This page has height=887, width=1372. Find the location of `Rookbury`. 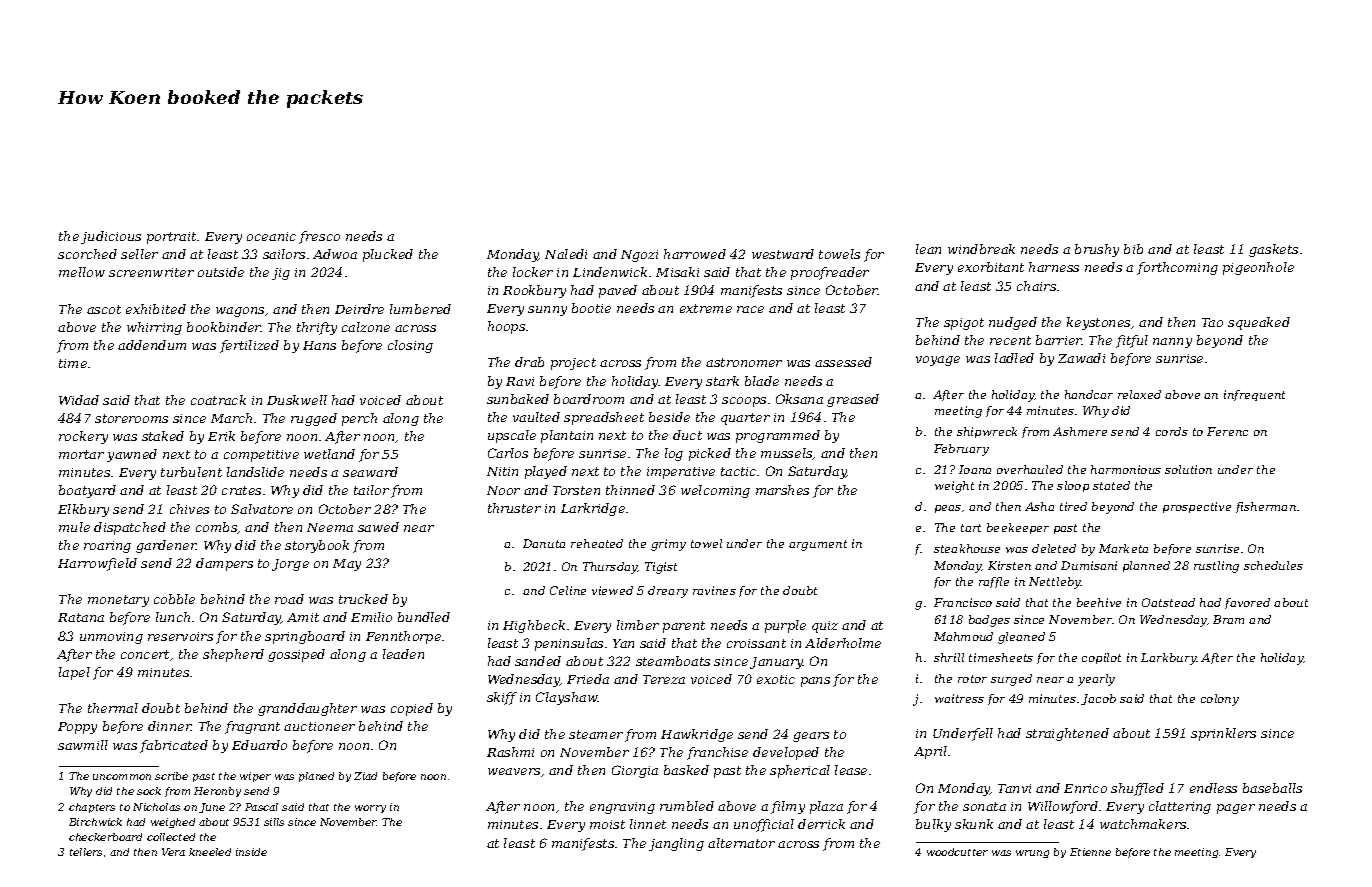

Rookbury is located at coordinates (534, 291).
